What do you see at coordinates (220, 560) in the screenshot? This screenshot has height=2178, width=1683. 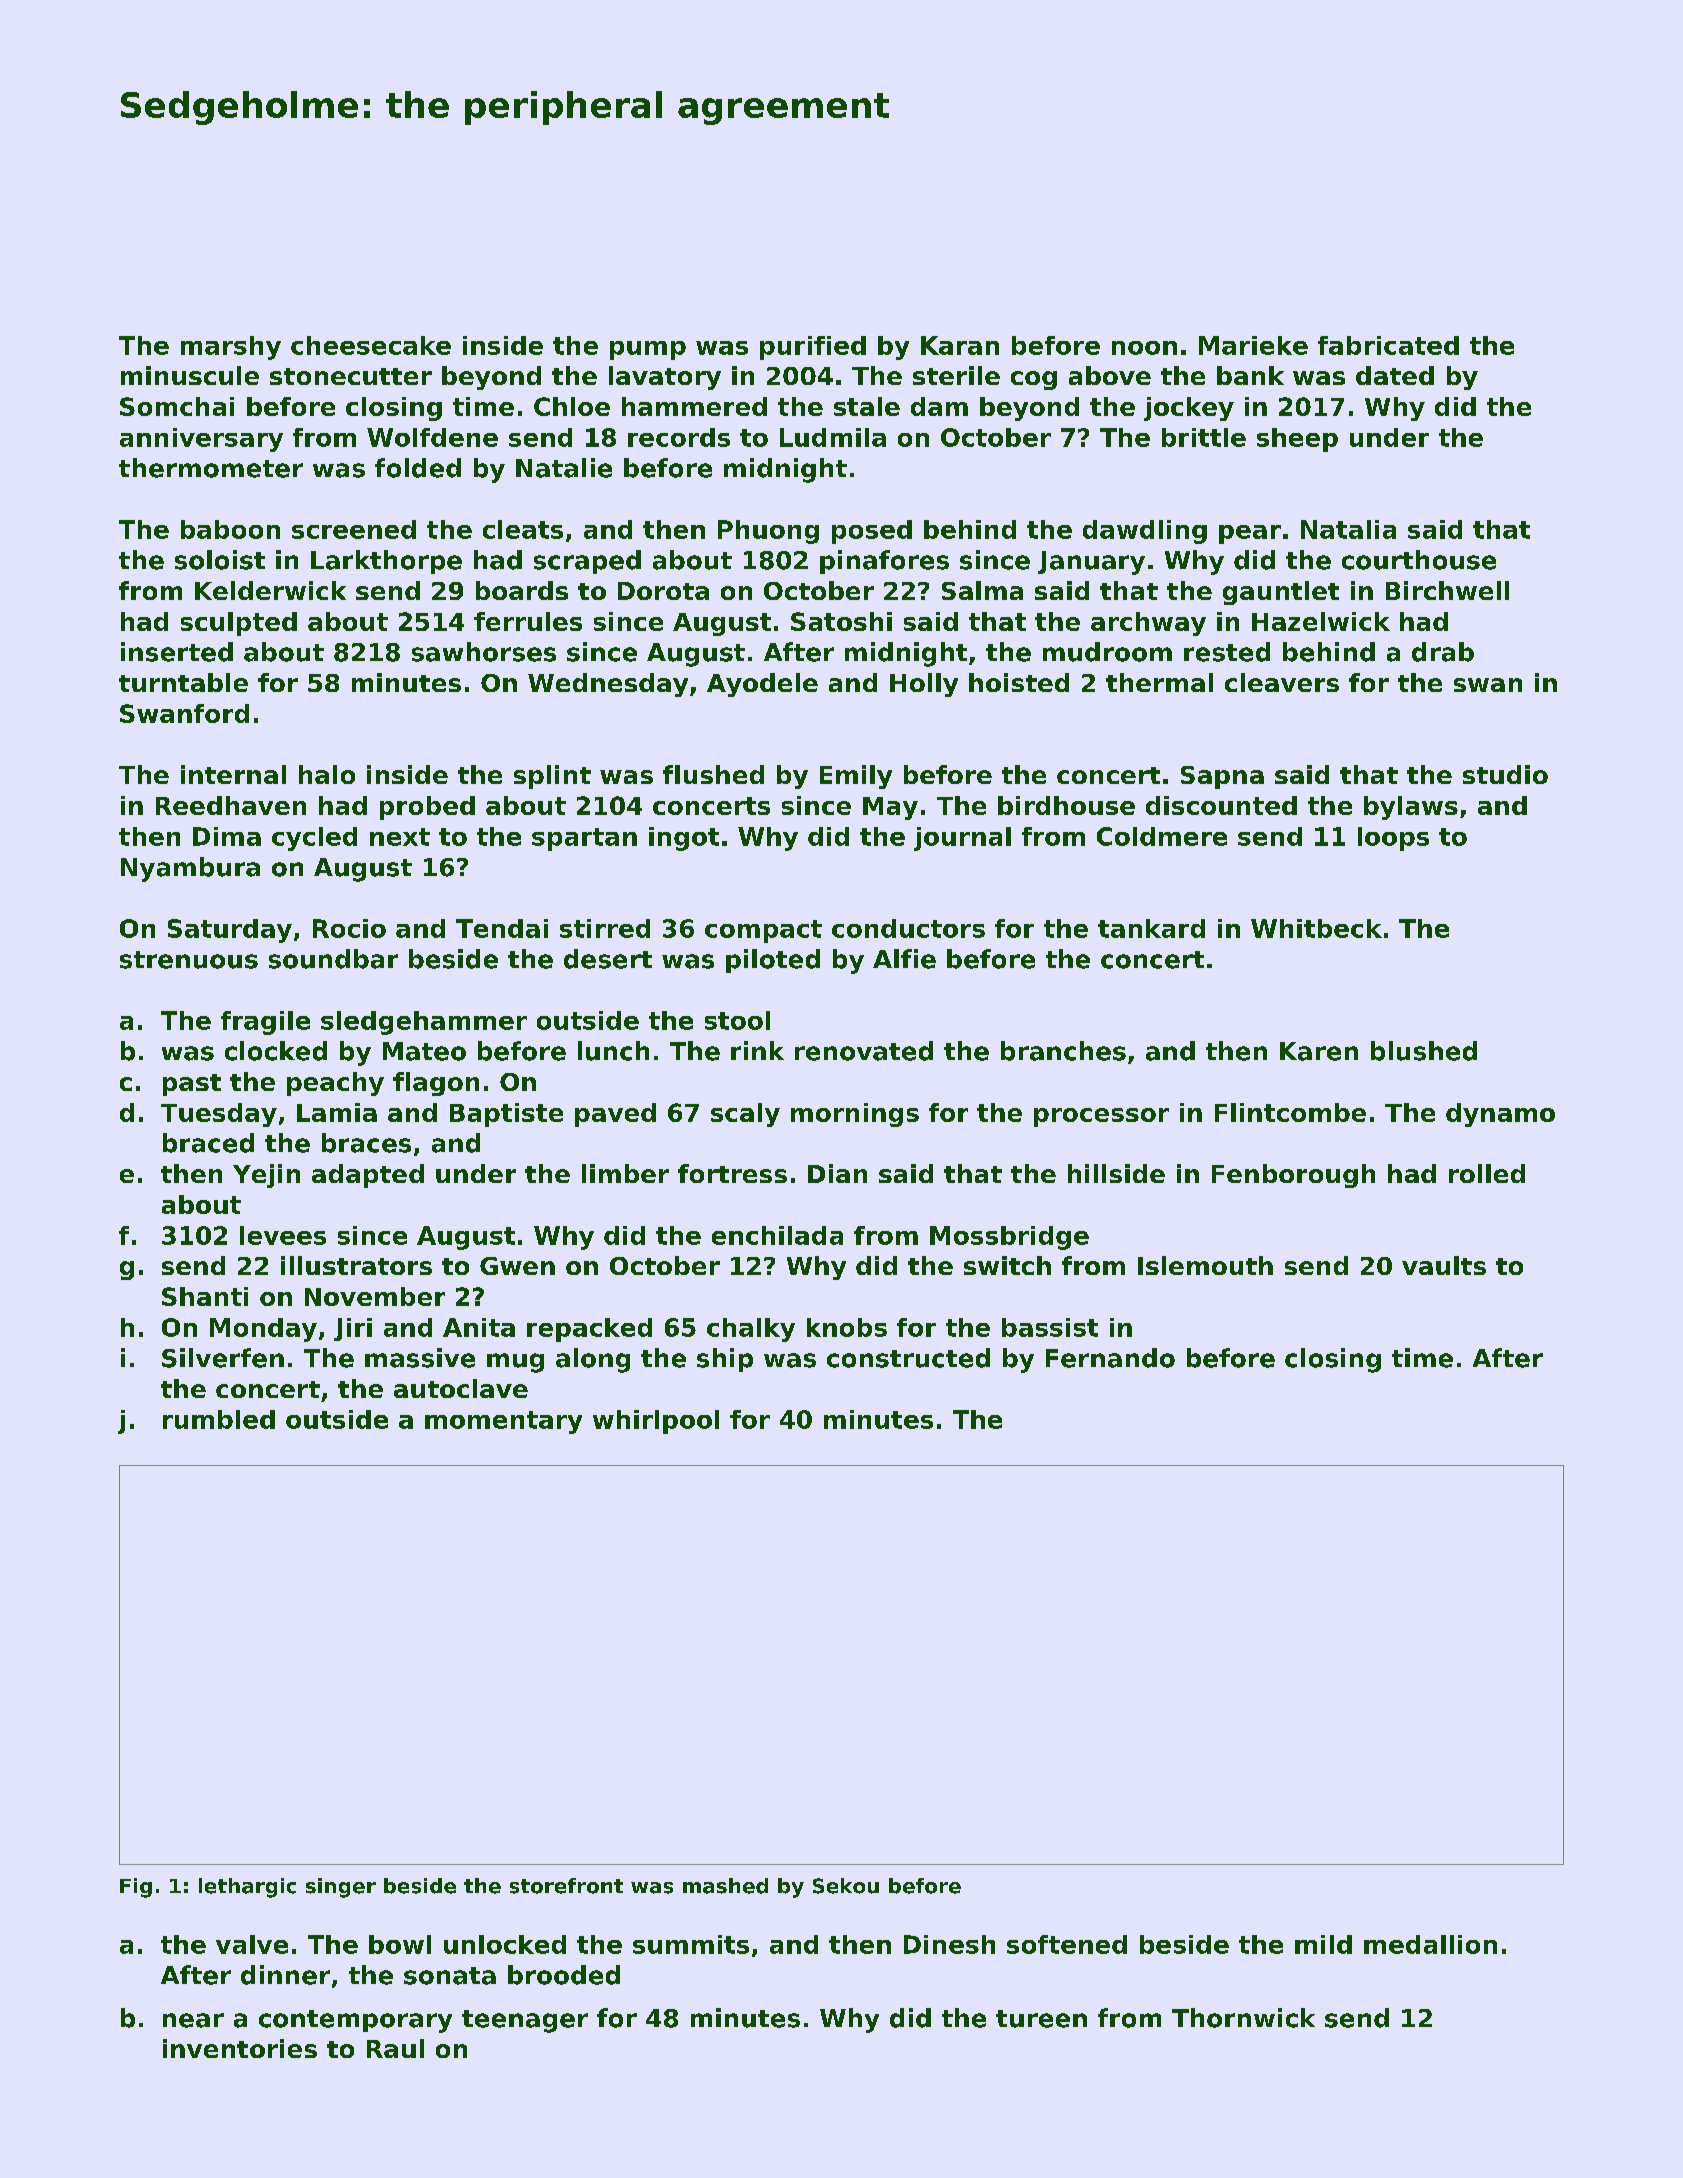 I see `soloist` at bounding box center [220, 560].
